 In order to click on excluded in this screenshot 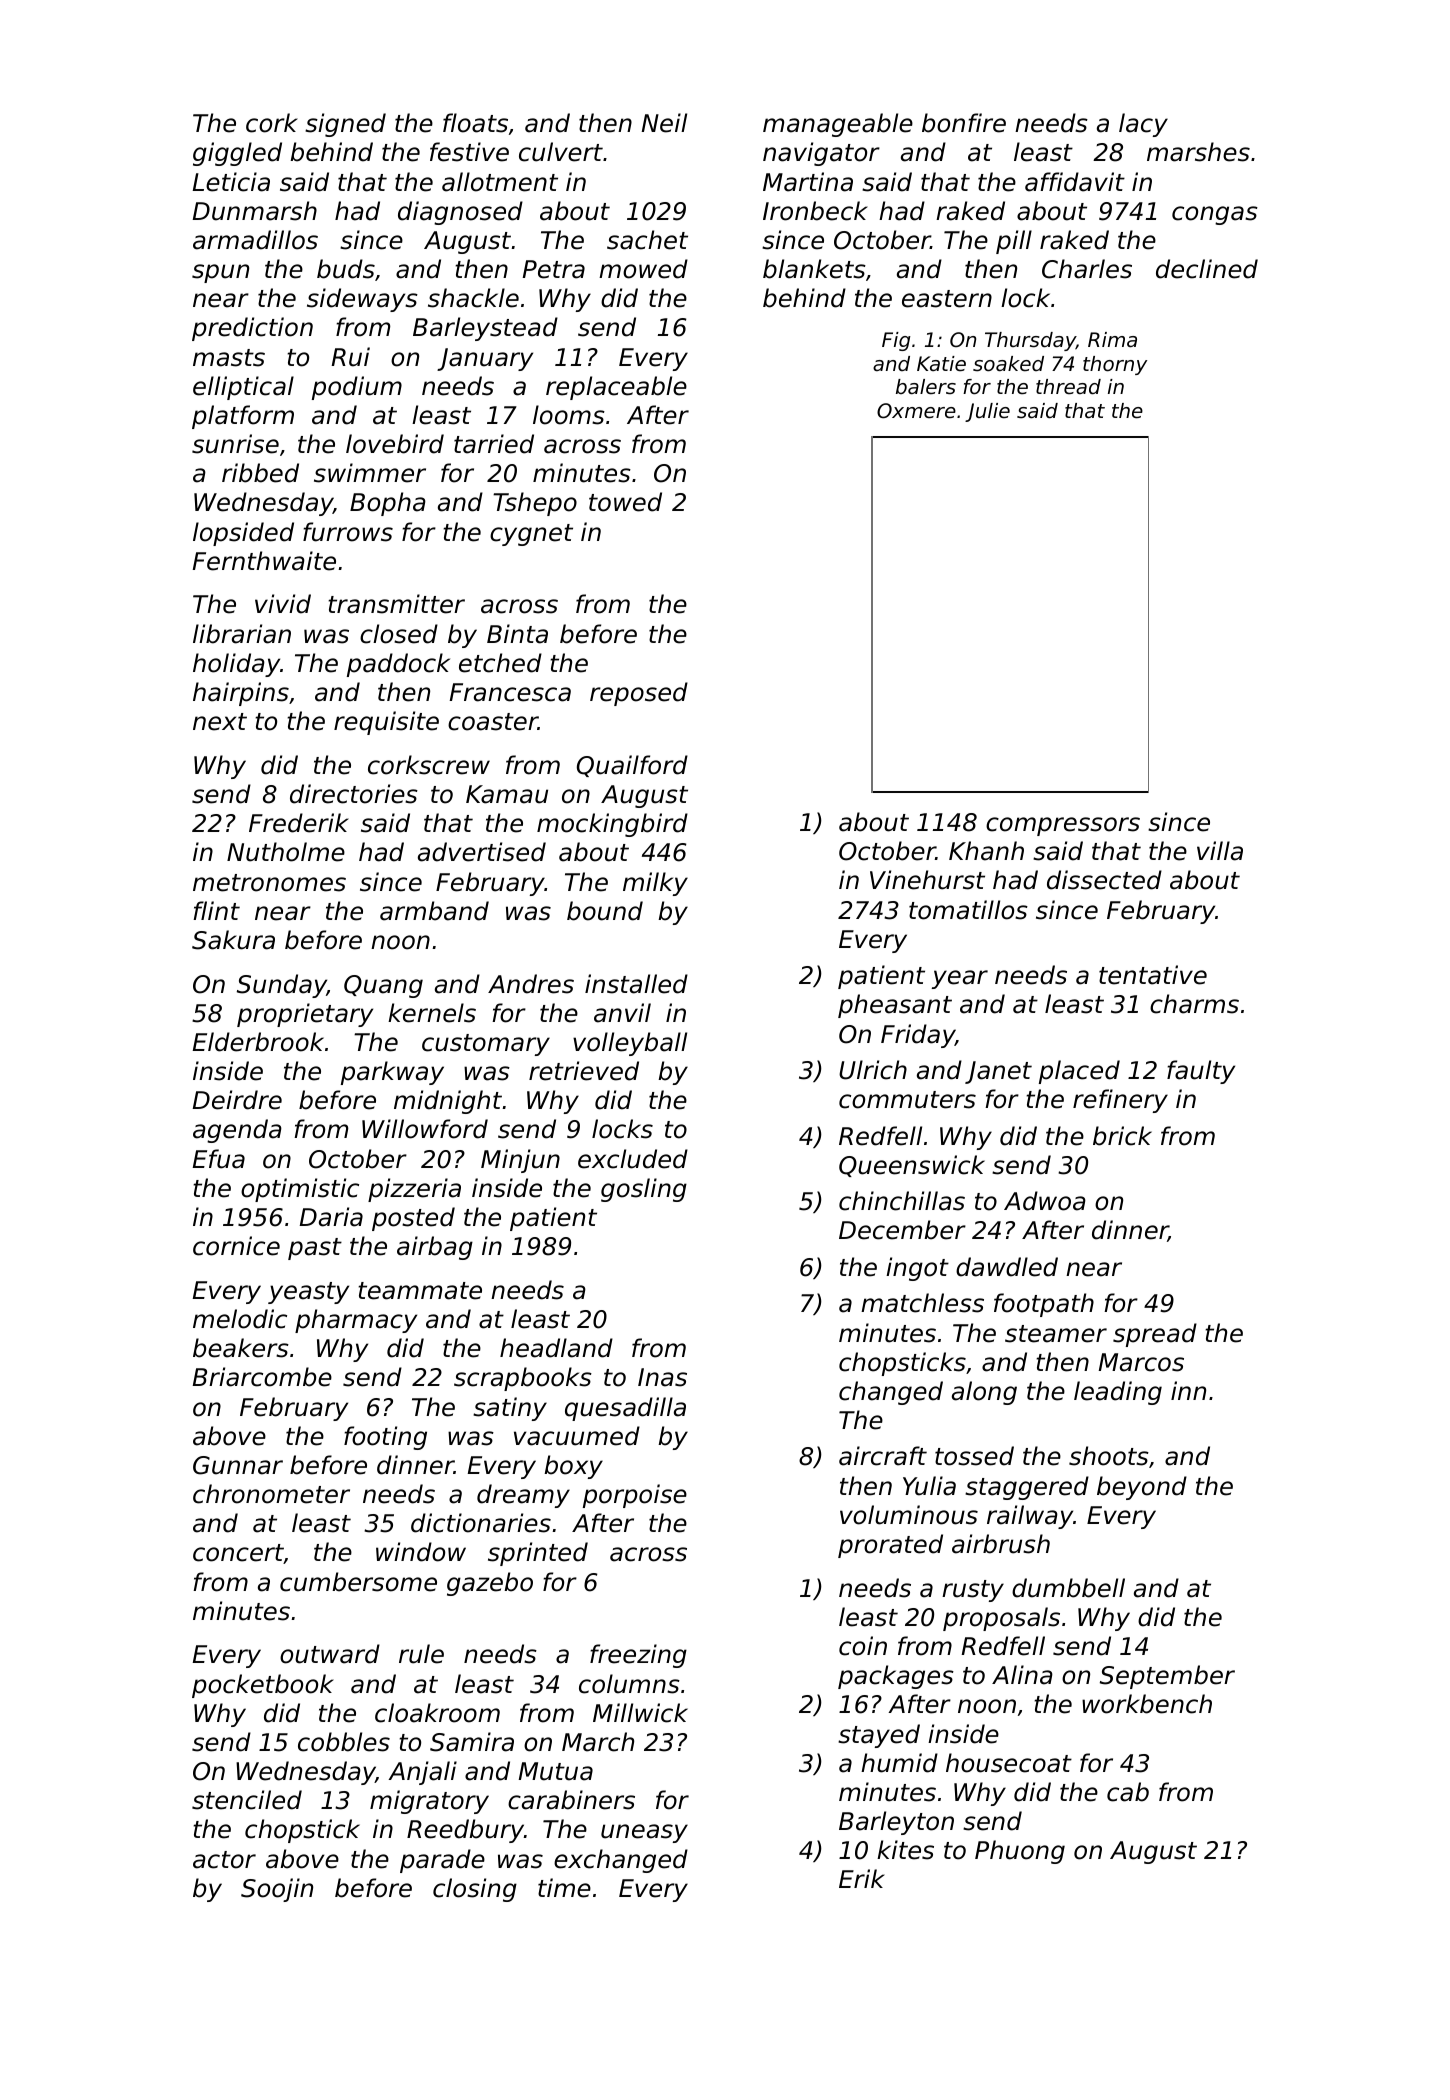, I will do `click(633, 1159)`.
